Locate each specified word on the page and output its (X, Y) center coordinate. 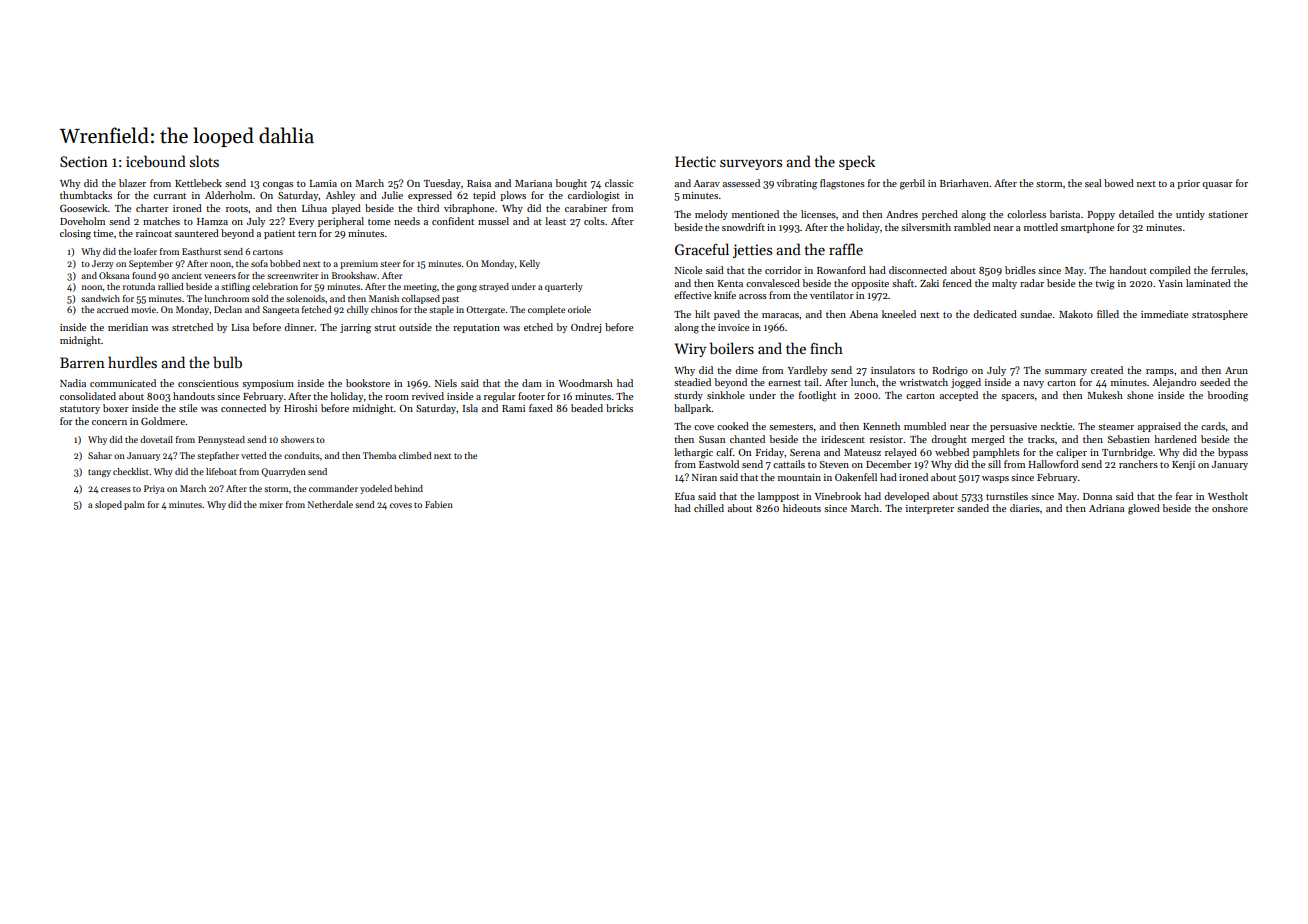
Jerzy (103, 264)
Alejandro (1174, 383)
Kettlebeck (198, 183)
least (555, 221)
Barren (82, 362)
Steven (834, 464)
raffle (846, 249)
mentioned (755, 214)
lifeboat (221, 471)
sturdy (688, 396)
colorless (1026, 214)
